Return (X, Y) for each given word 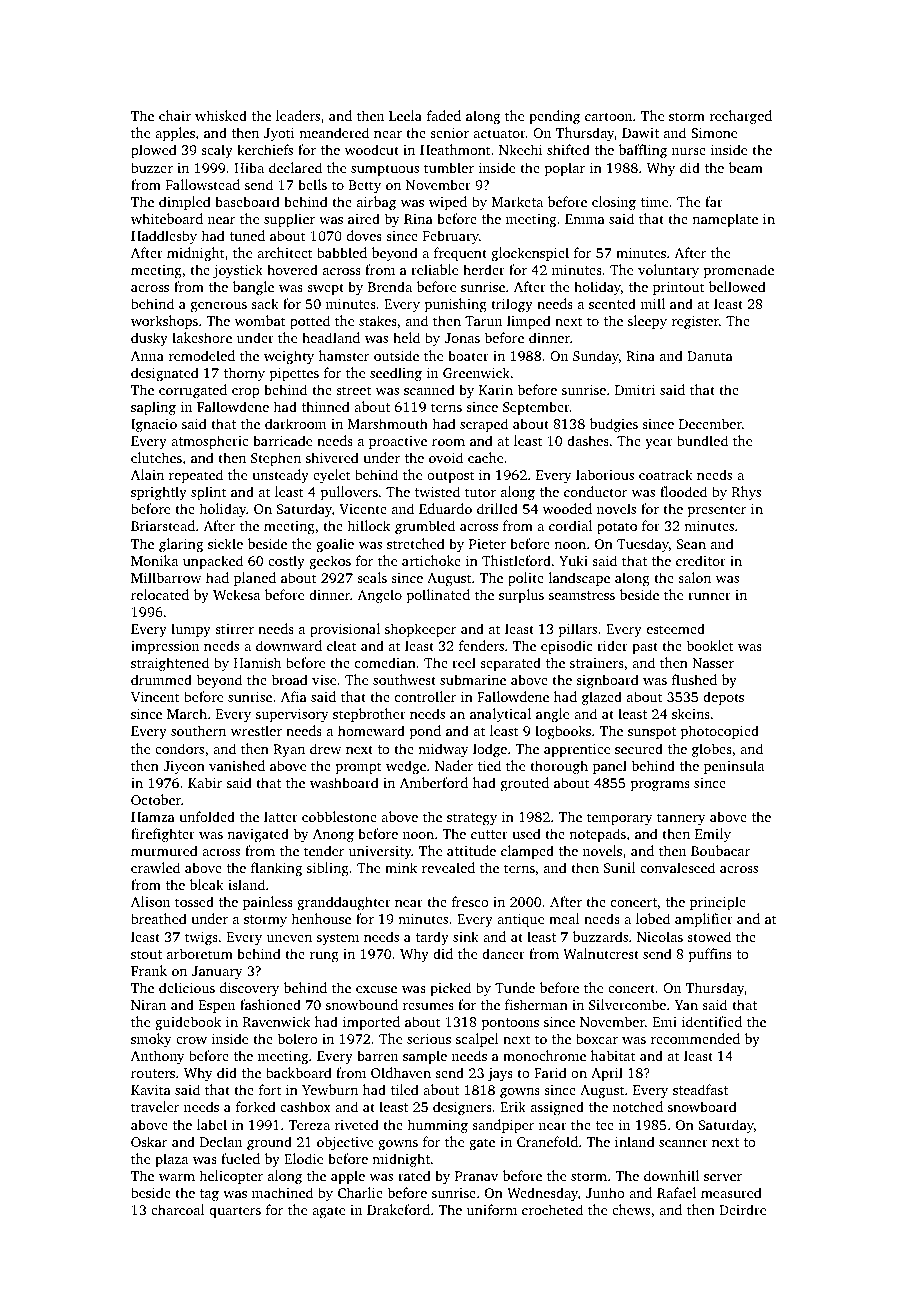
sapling (153, 408)
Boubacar (720, 850)
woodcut (372, 149)
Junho (605, 1192)
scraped (484, 425)
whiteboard (167, 218)
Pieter (487, 544)
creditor (701, 560)
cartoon (608, 116)
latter (281, 816)
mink (401, 867)
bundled (702, 440)
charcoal (177, 1209)
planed (255, 579)
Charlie (360, 1192)
